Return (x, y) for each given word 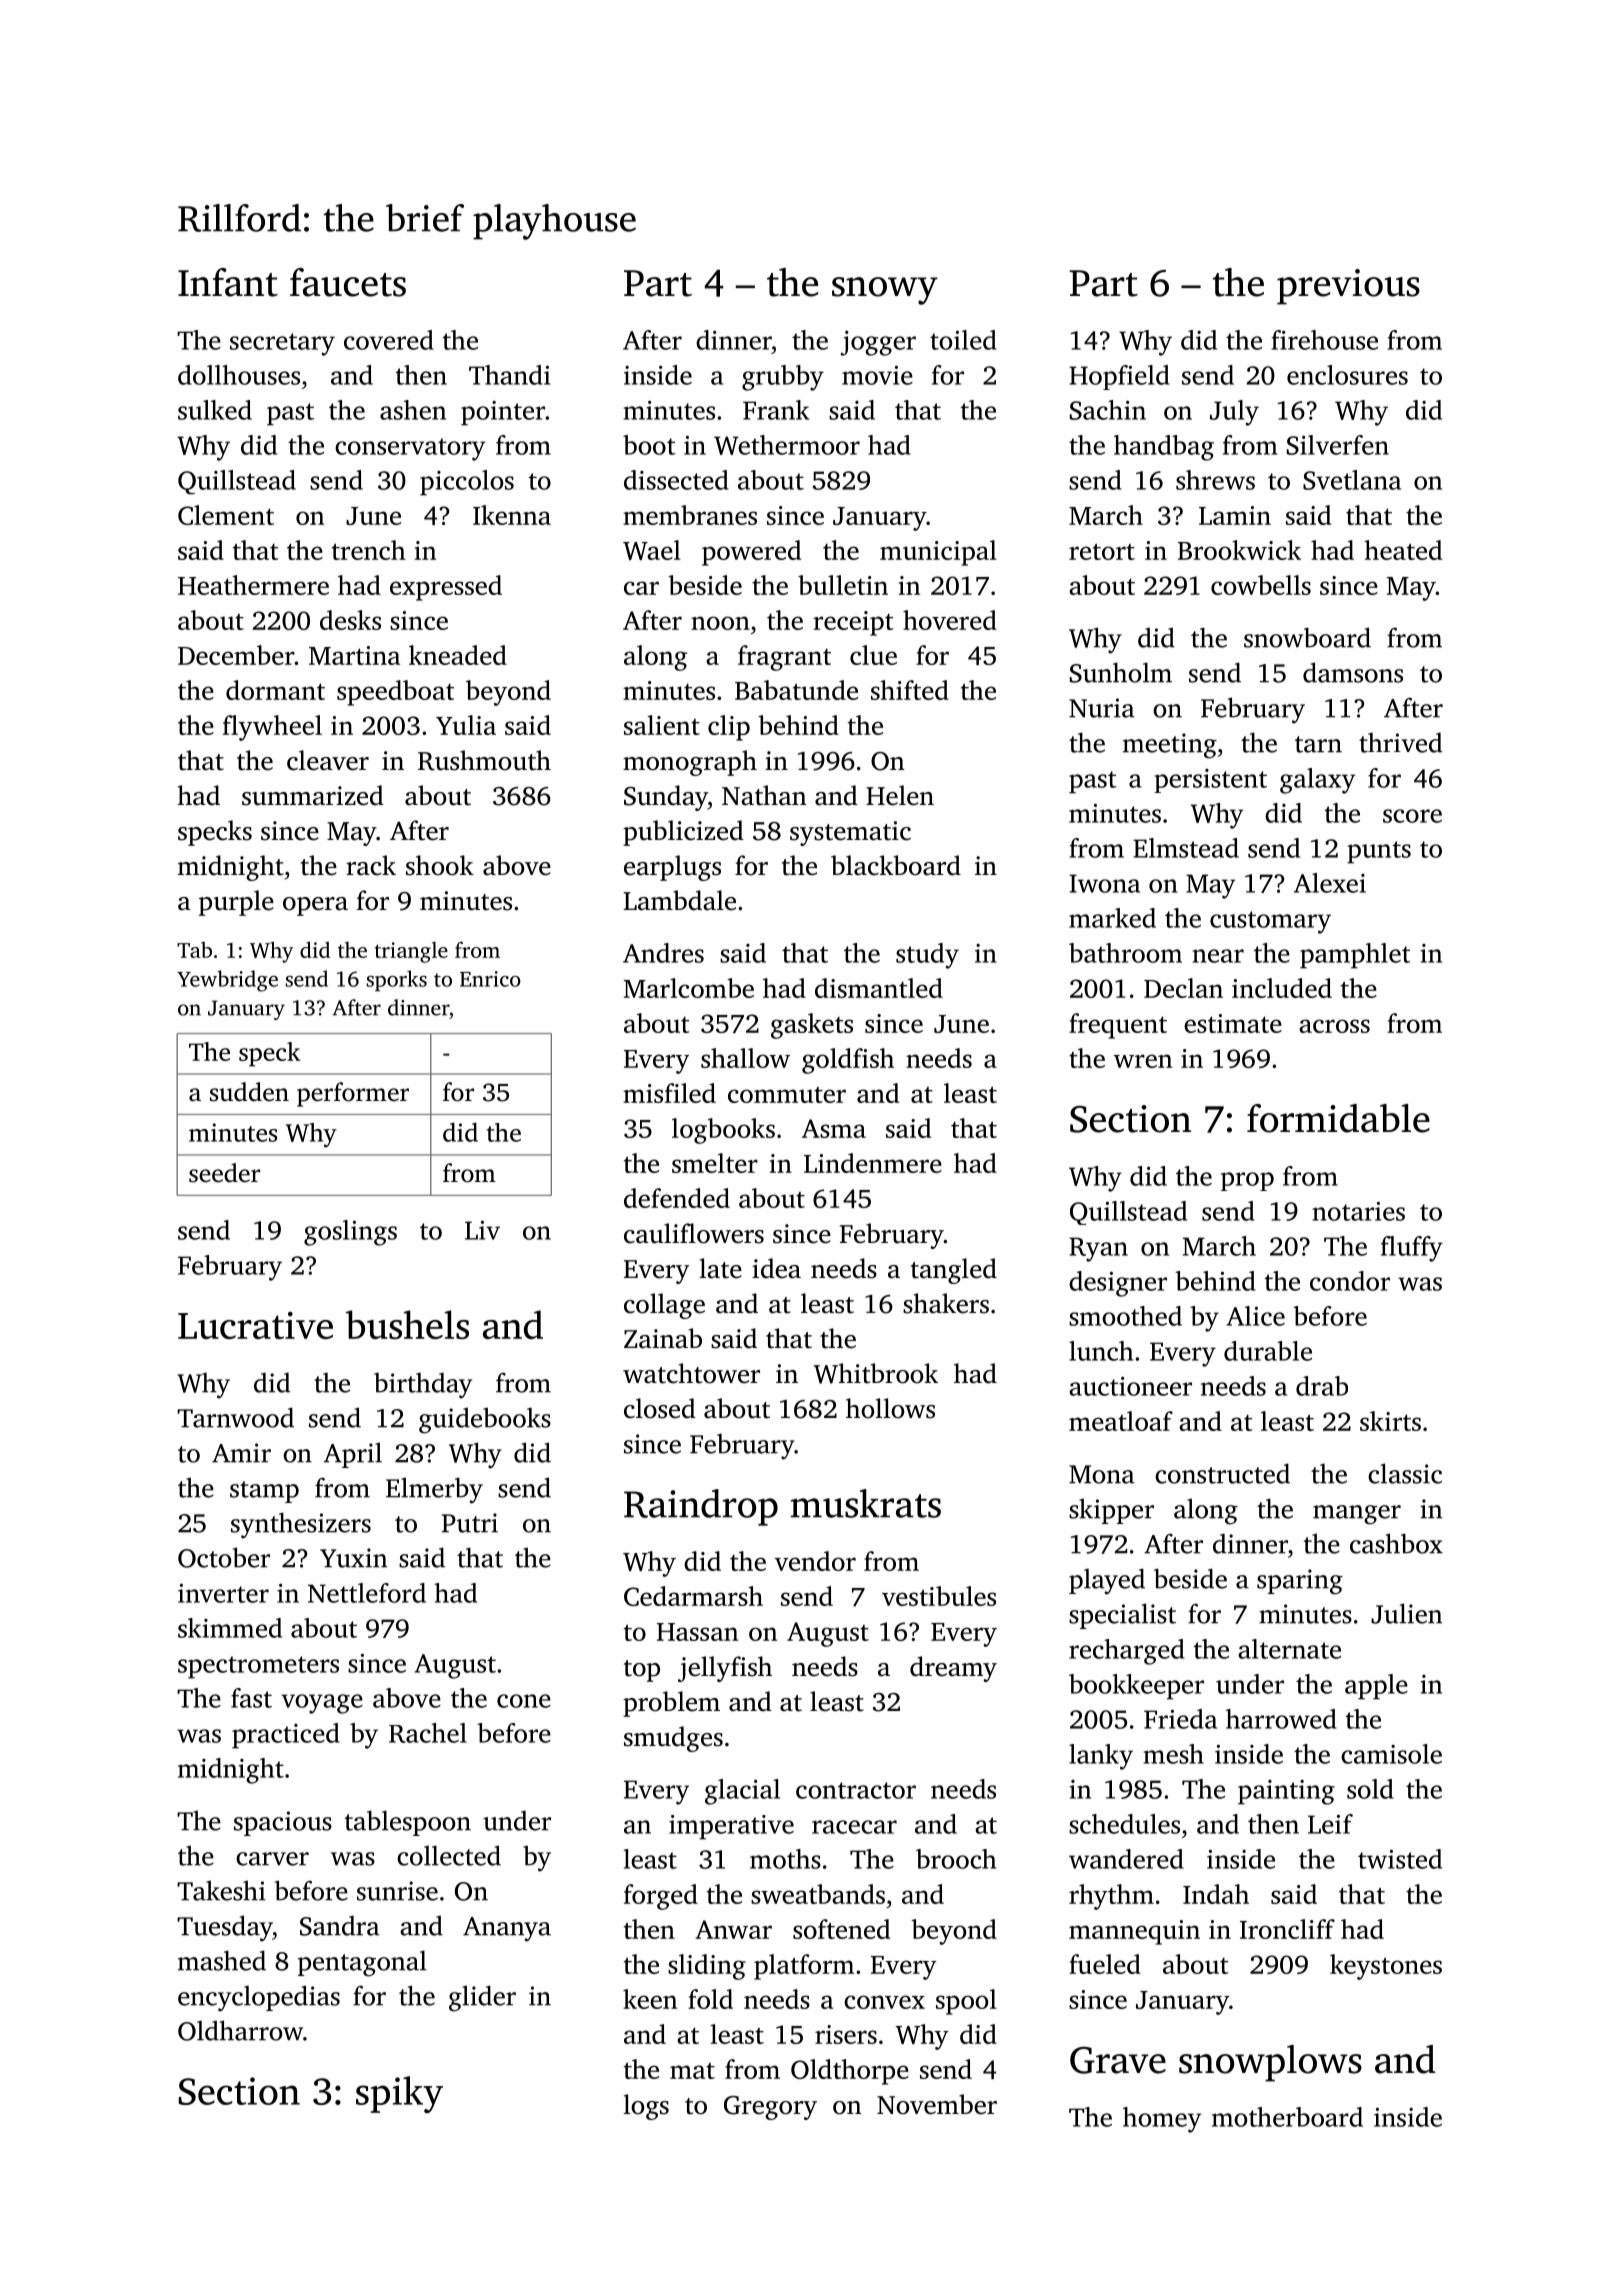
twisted (1400, 1859)
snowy (885, 291)
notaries (1358, 1211)
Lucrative (255, 1325)
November (937, 2104)
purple (236, 903)
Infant (228, 282)
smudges (673, 1739)
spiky (399, 2094)
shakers (946, 1303)
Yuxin (353, 1558)
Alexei (1330, 883)
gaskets (812, 1026)
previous (1348, 287)
